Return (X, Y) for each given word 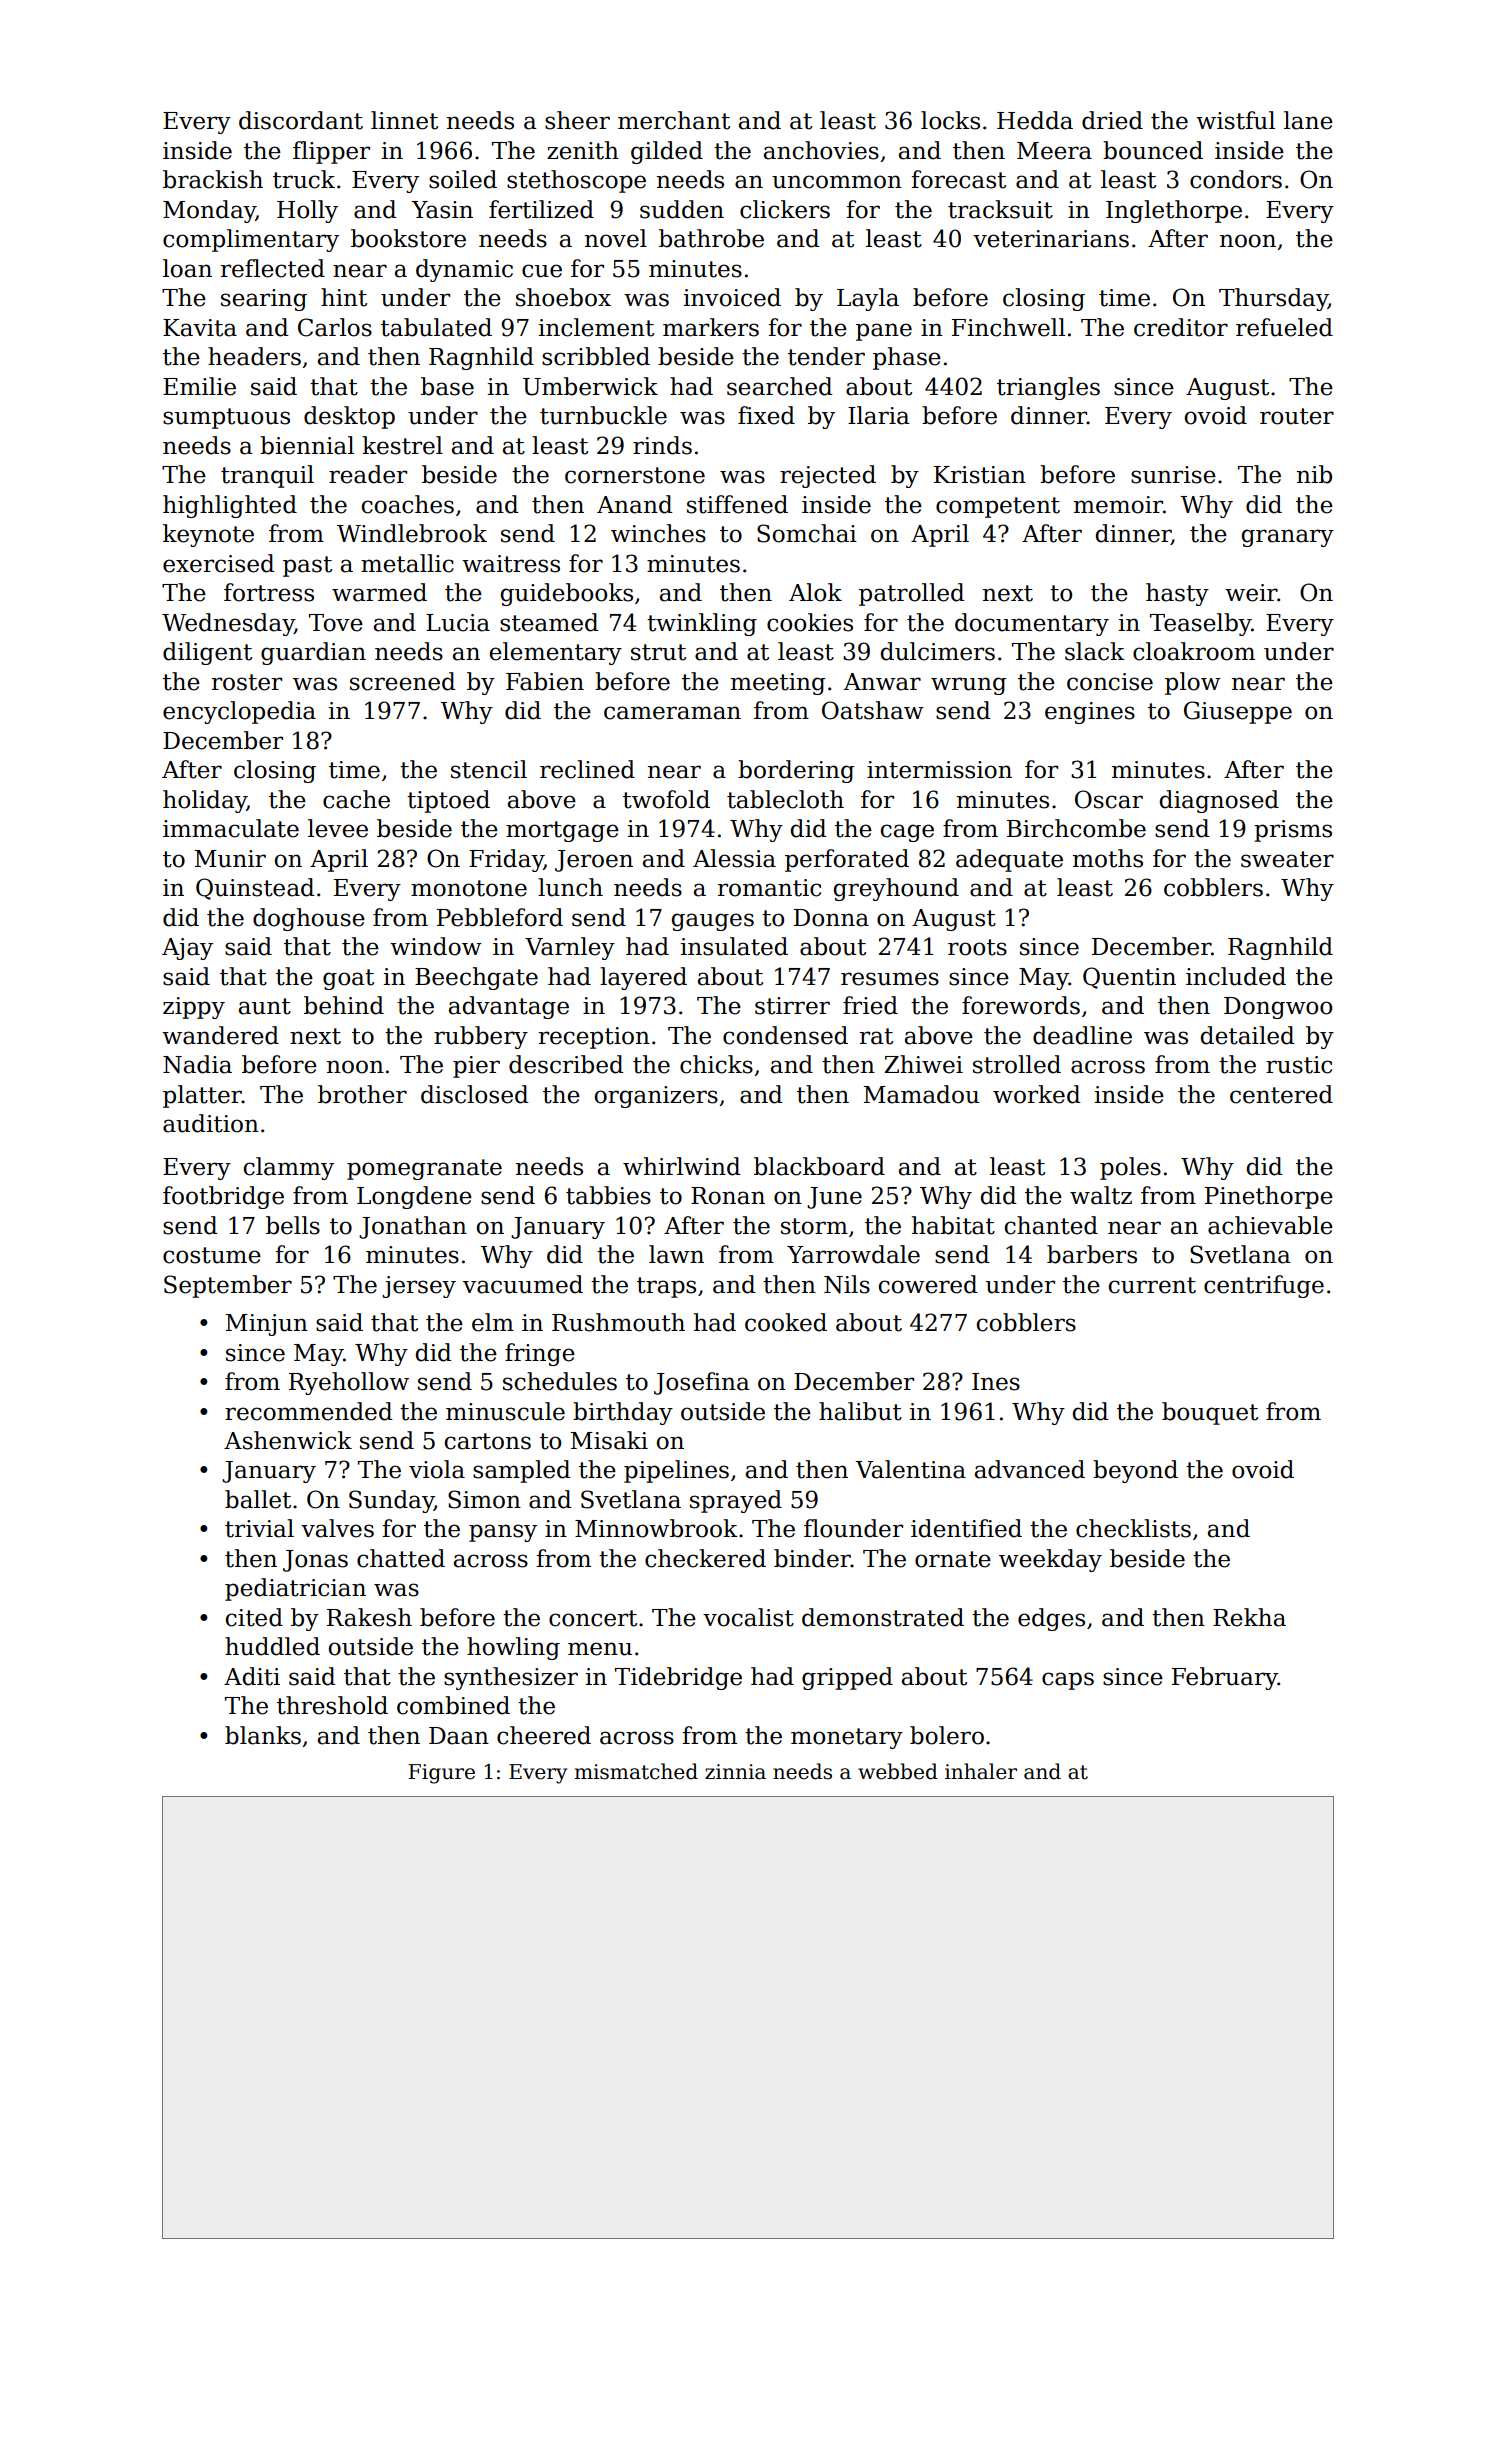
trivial (259, 1528)
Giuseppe (1238, 712)
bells (293, 1225)
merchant (674, 120)
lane (1308, 120)
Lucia (458, 623)
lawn (676, 1254)
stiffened (737, 504)
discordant (301, 120)
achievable (1270, 1225)
